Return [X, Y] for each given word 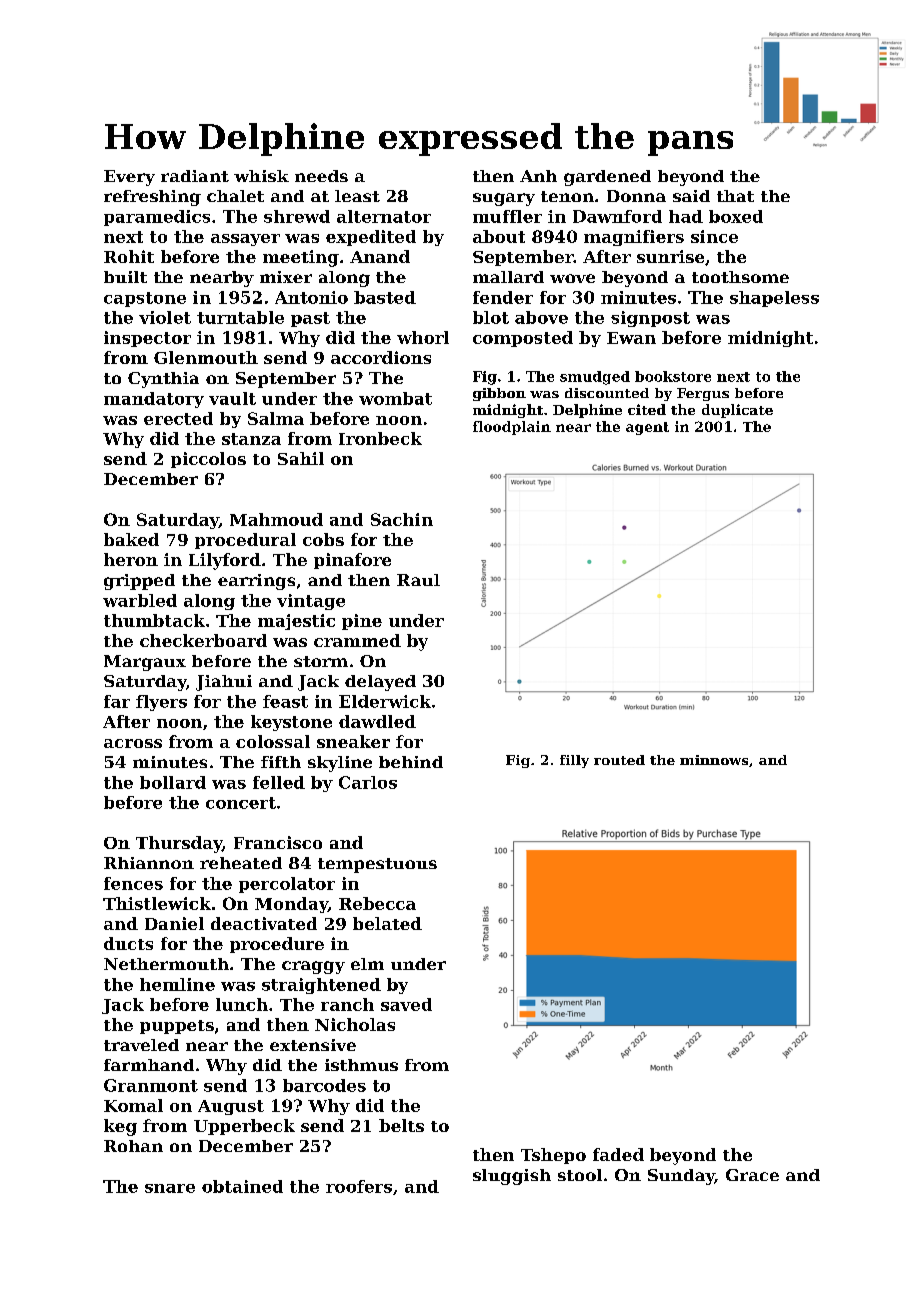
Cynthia [163, 380]
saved [406, 1004]
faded [618, 1154]
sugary [504, 199]
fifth [281, 762]
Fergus [703, 394]
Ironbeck [380, 438]
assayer [245, 240]
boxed [736, 216]
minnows [714, 760]
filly [574, 761]
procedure [277, 945]
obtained [242, 1186]
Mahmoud [276, 519]
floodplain [512, 428]
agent [647, 428]
